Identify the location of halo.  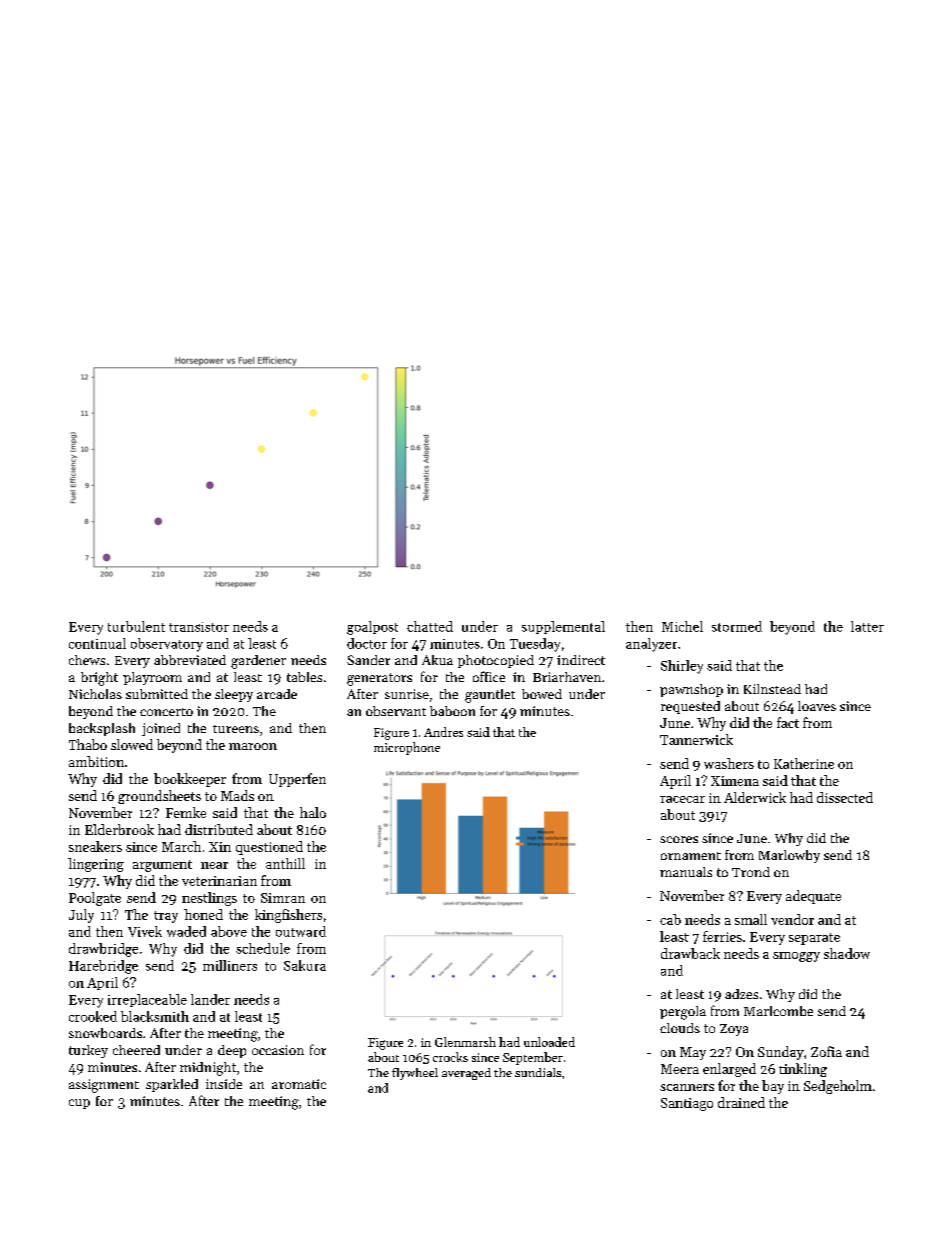
(313, 812).
